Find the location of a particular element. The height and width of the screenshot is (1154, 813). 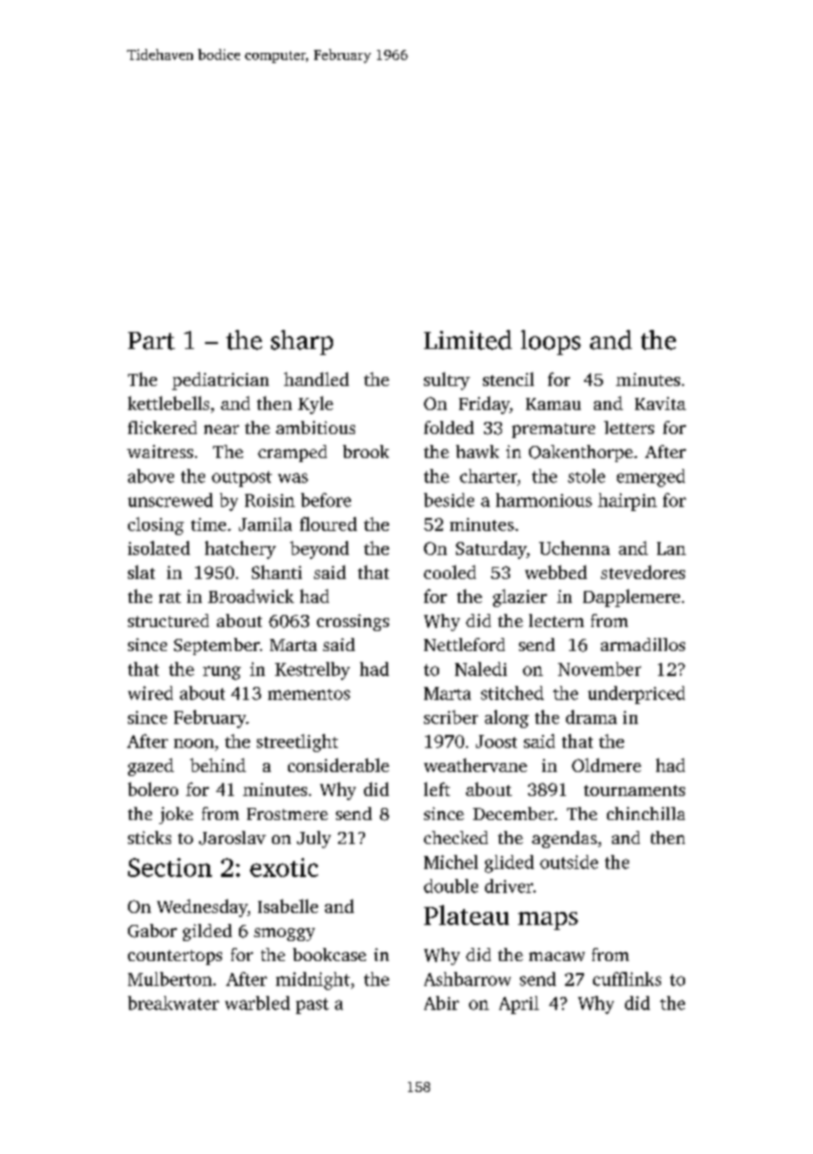

loops is located at coordinates (551, 342).
